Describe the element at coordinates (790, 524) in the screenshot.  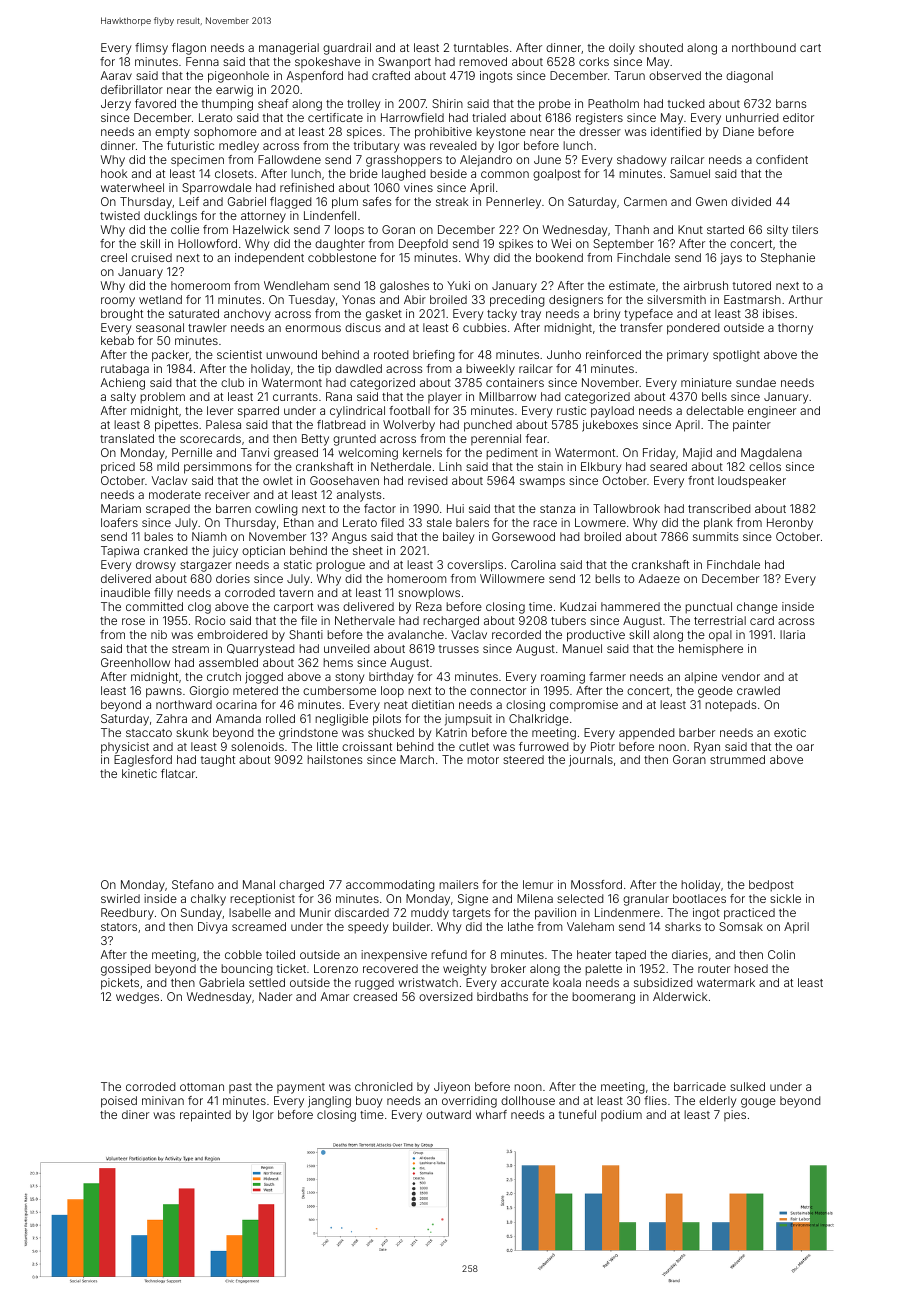
I see `Heronby` at that location.
